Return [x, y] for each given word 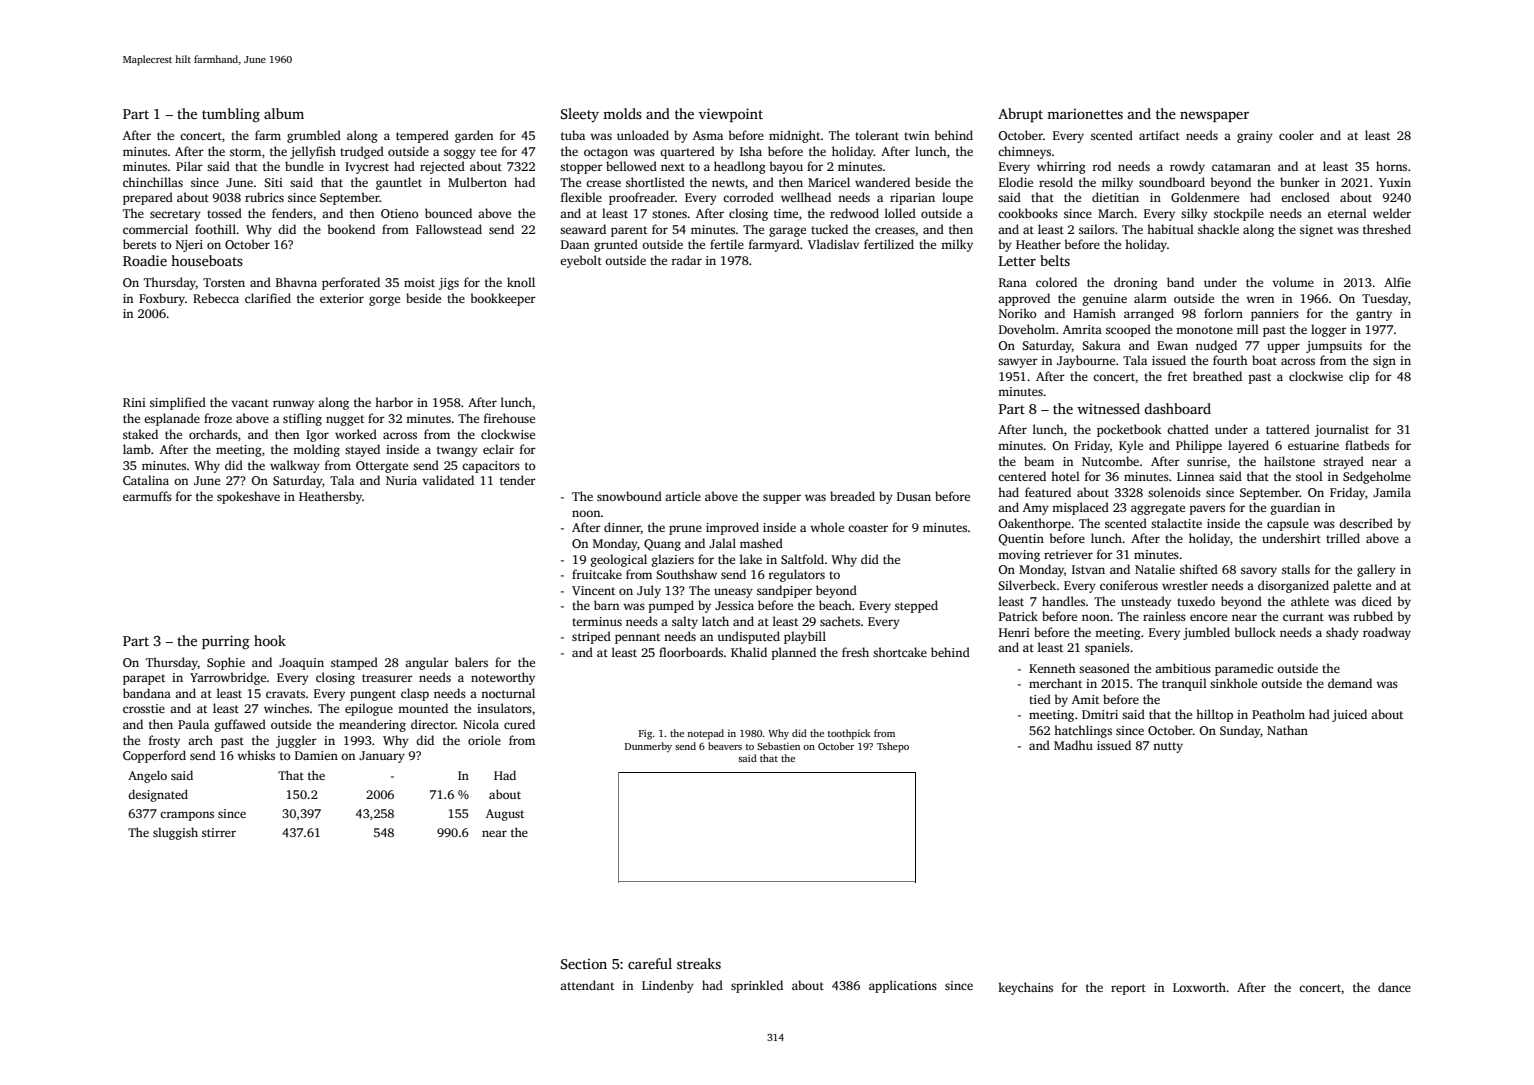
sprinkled [757, 986]
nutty [1168, 747]
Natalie [1155, 569]
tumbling [231, 115]
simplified [178, 403]
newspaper [1214, 116]
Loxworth [1199, 987]
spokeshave [248, 497]
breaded [852, 496]
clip [1359, 377]
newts [728, 183]
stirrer [219, 832]
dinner [622, 527]
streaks [699, 963]
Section [584, 963]
